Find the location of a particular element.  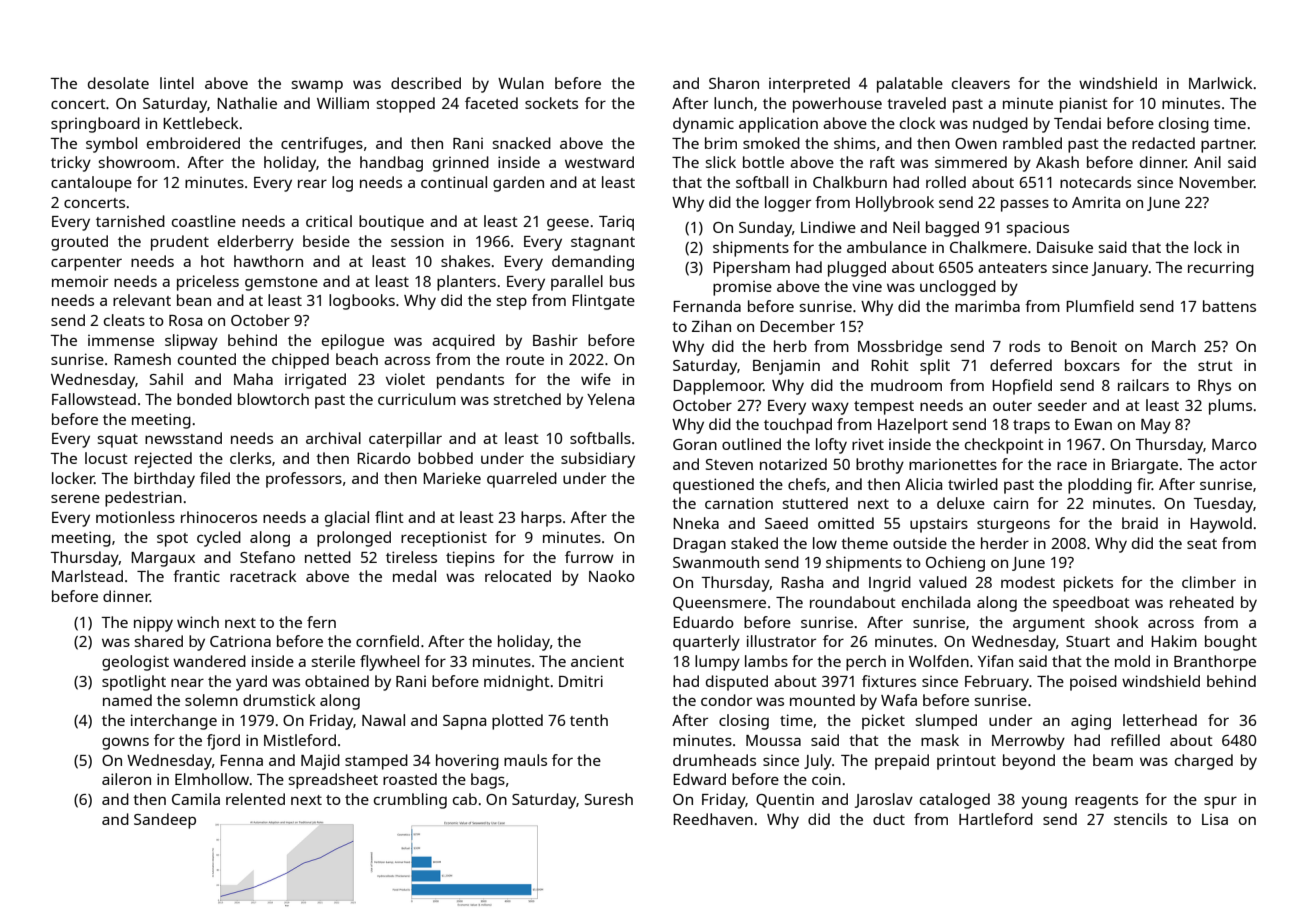

Reedhaven is located at coordinates (713, 819).
